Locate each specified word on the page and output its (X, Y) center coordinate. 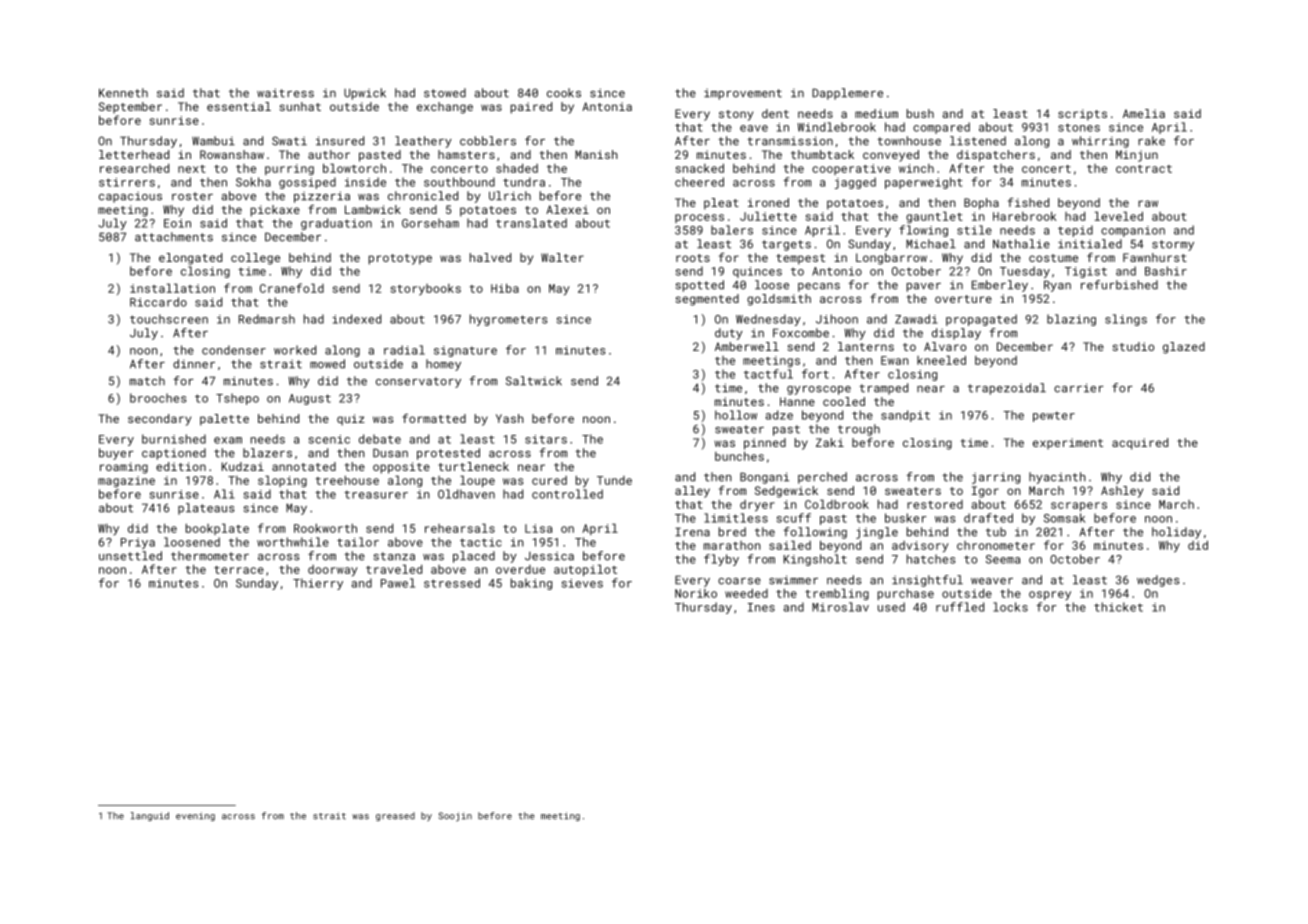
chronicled (423, 196)
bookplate (217, 529)
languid (150, 816)
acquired (1140, 444)
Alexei (567, 209)
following (815, 533)
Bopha (981, 204)
